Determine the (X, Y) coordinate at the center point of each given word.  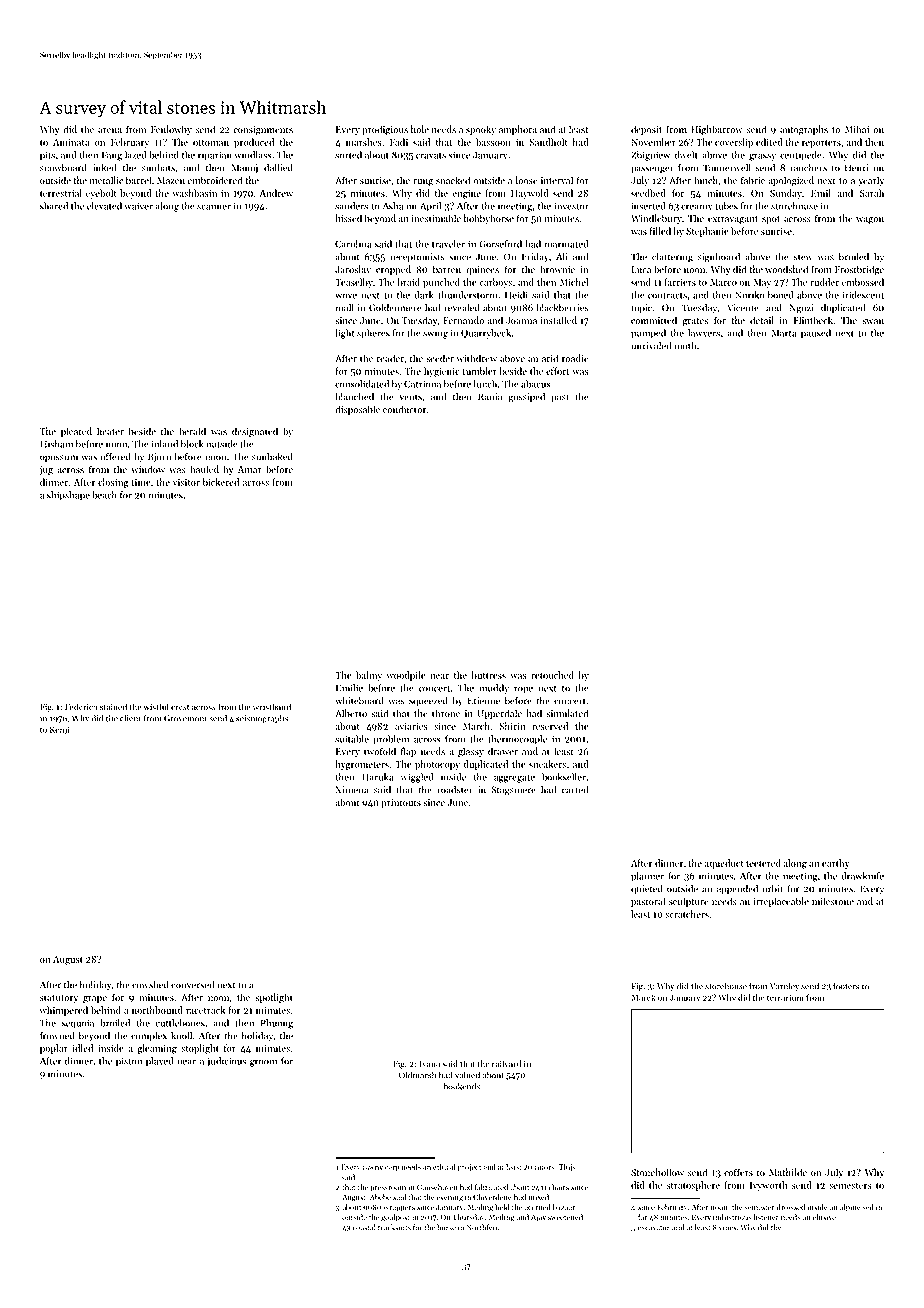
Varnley (784, 987)
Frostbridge (859, 270)
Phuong (277, 1024)
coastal (364, 1227)
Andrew (276, 193)
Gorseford (500, 244)
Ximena (352, 790)
